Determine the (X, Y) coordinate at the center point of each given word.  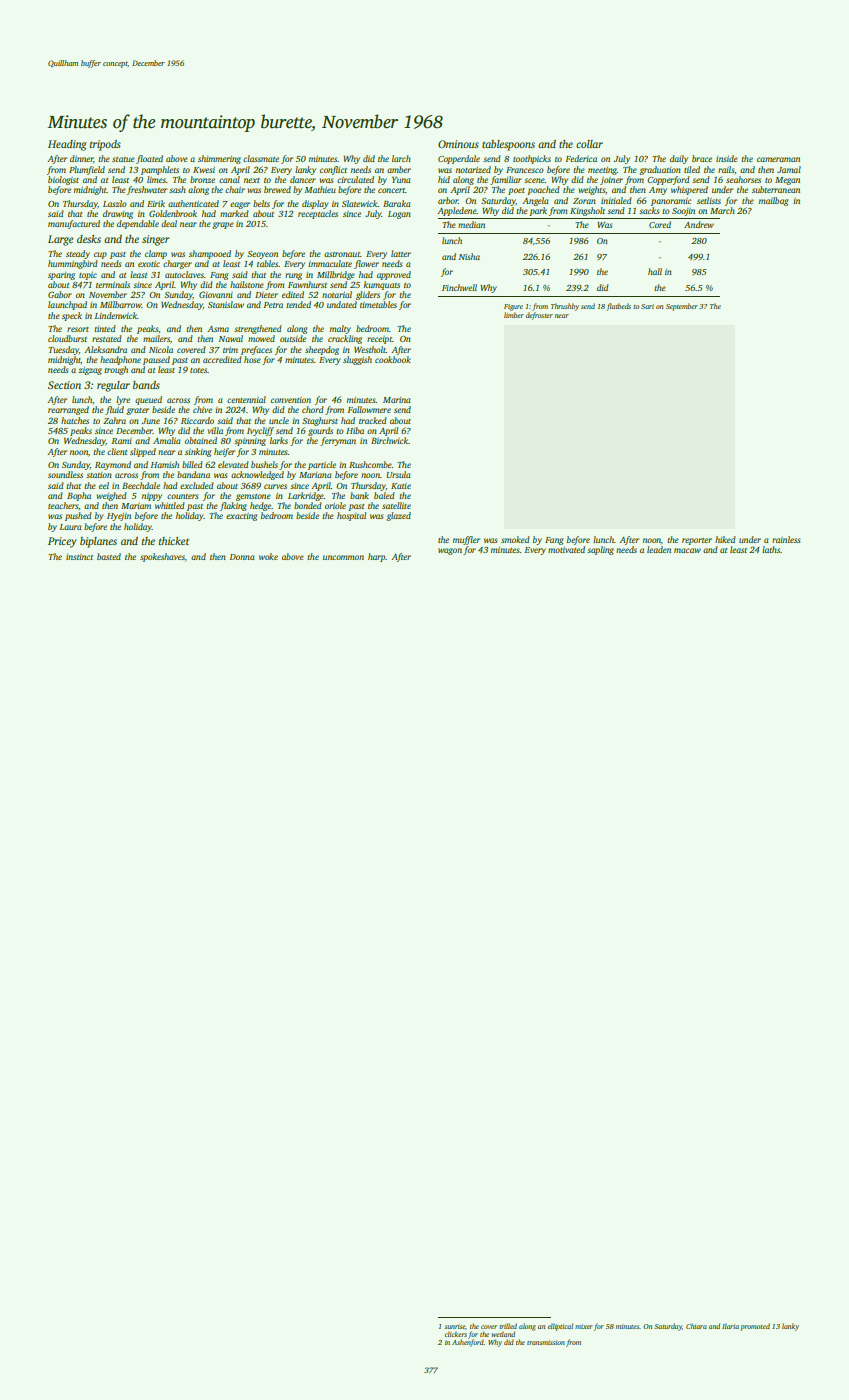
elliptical (560, 1327)
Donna (242, 557)
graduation (660, 170)
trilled (508, 1326)
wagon (450, 551)
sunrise (454, 1326)
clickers (456, 1334)
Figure (513, 307)
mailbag (774, 201)
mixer (584, 1326)
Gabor (60, 294)
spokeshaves (162, 557)
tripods (105, 145)
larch (401, 158)
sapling (600, 550)
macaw (687, 550)
